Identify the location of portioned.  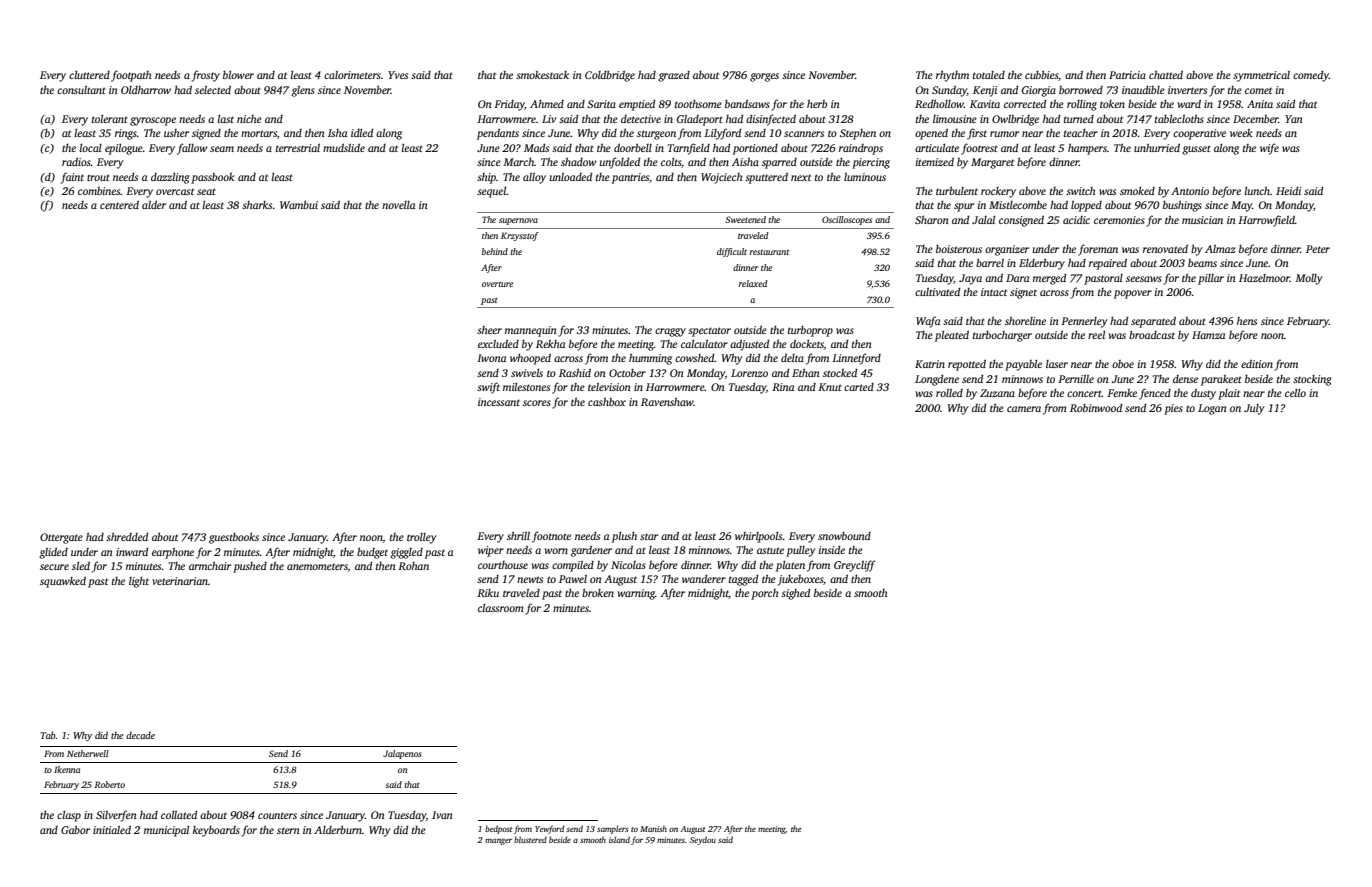
(755, 149).
